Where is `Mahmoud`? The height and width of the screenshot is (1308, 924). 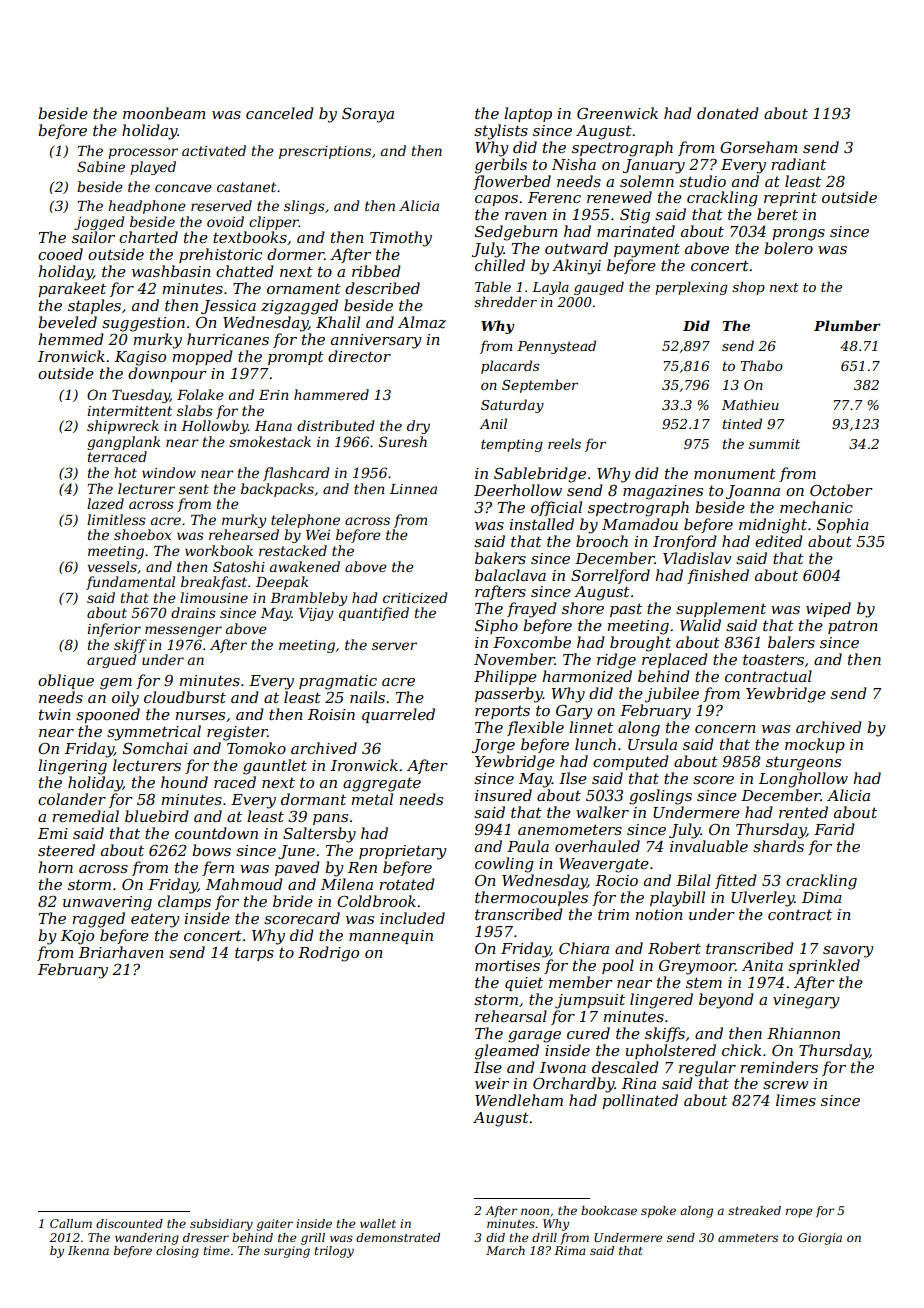 Mahmoud is located at coordinates (244, 884).
